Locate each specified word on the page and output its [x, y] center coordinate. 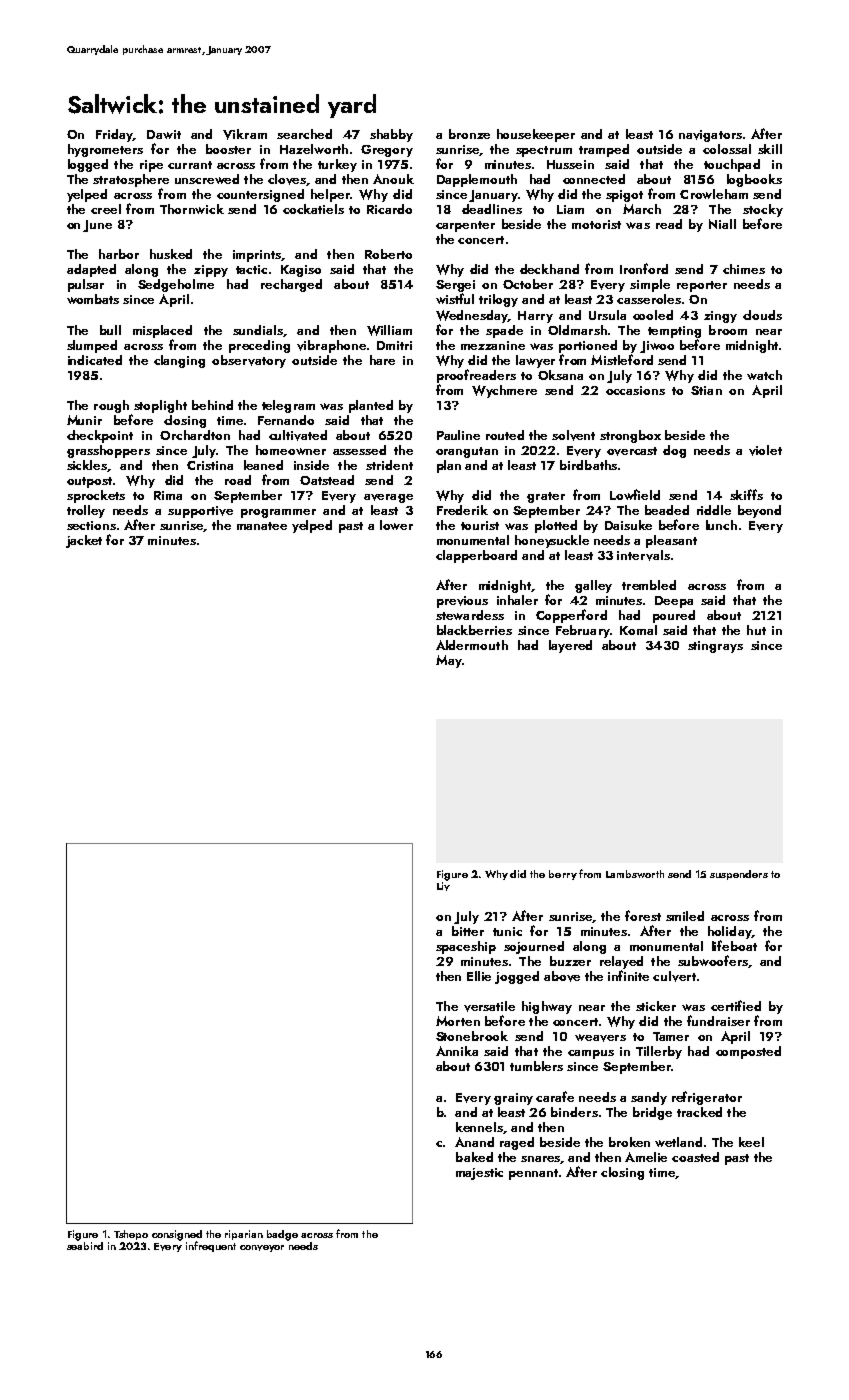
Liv [443, 886]
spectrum [544, 151]
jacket [84, 541]
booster [228, 149]
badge [282, 1235]
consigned [177, 1235]
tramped [604, 150]
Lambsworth [635, 874]
